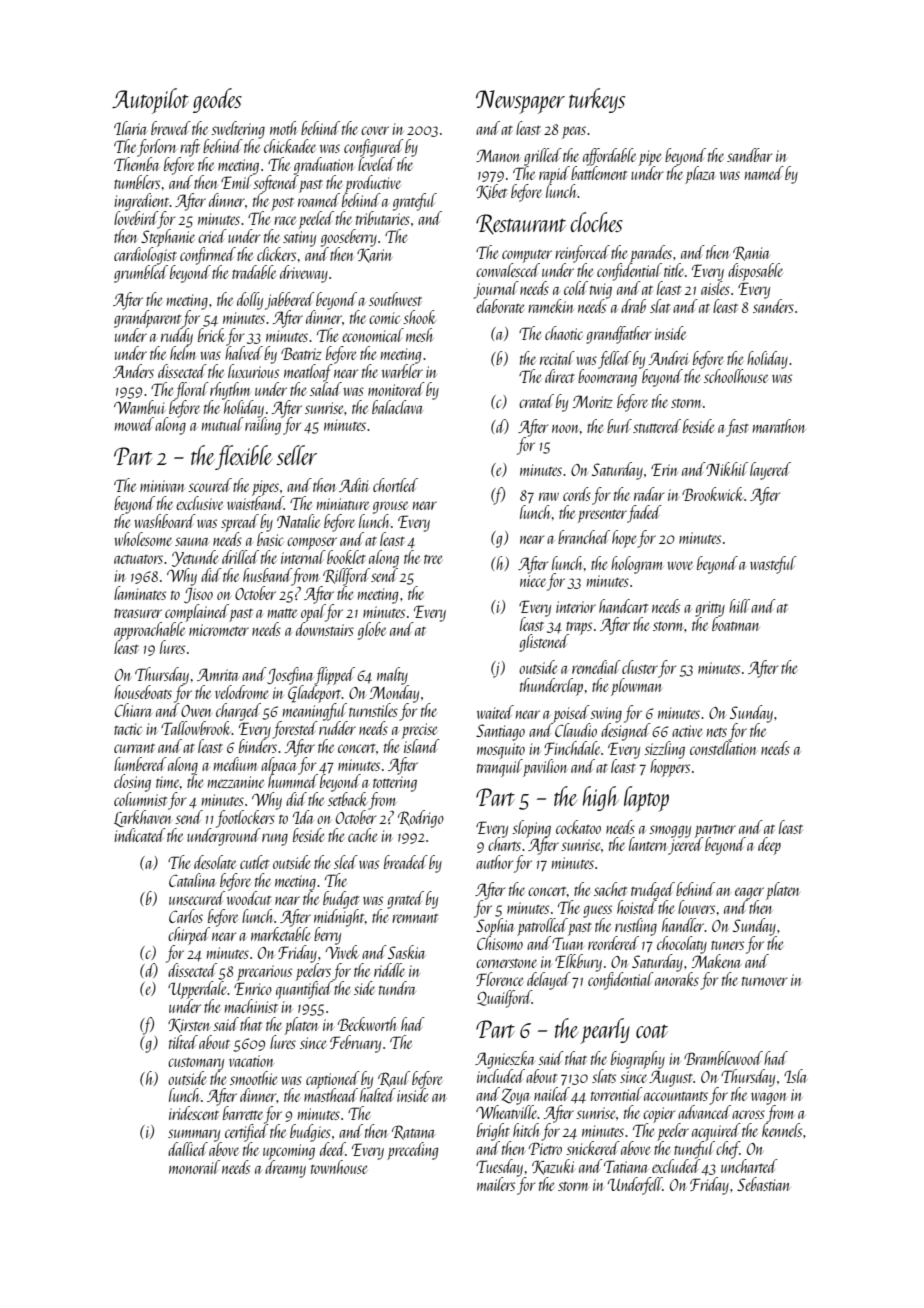  I want to click on Sebastian, so click(763, 1184).
